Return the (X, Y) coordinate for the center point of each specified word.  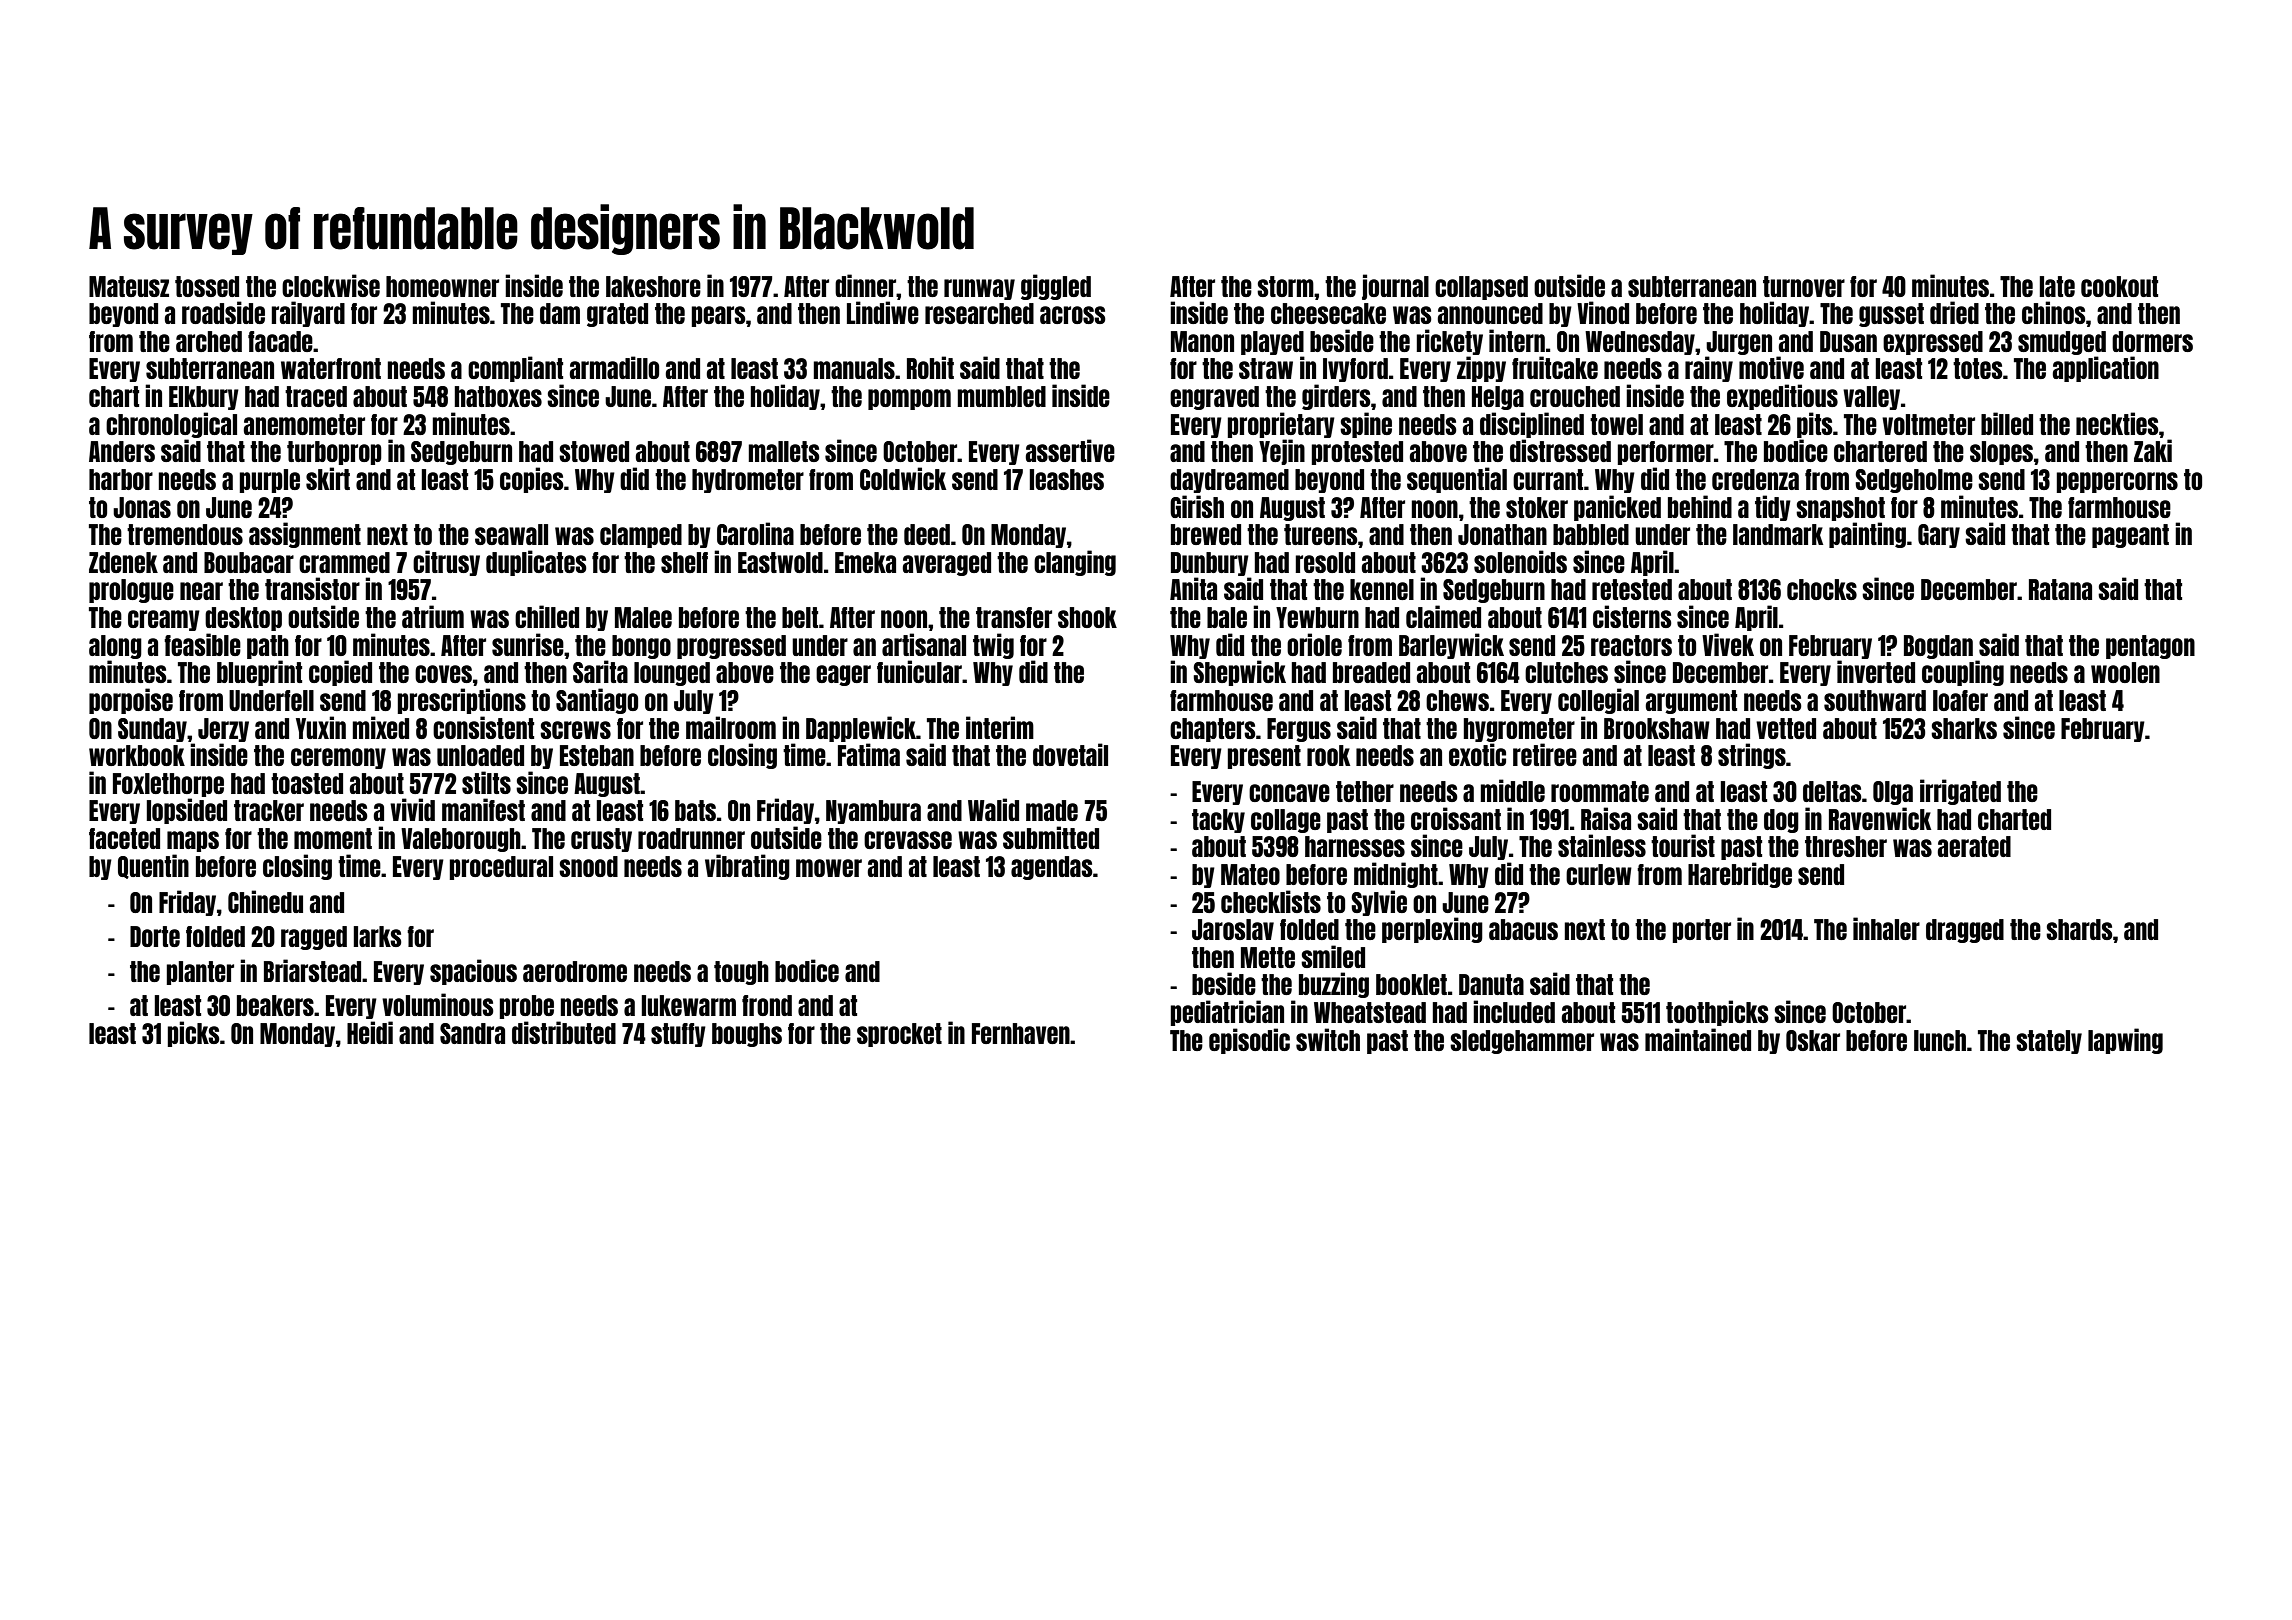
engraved (1214, 398)
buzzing (1334, 985)
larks (378, 936)
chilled (547, 616)
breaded (1371, 672)
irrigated (1960, 792)
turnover (1804, 286)
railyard (308, 314)
